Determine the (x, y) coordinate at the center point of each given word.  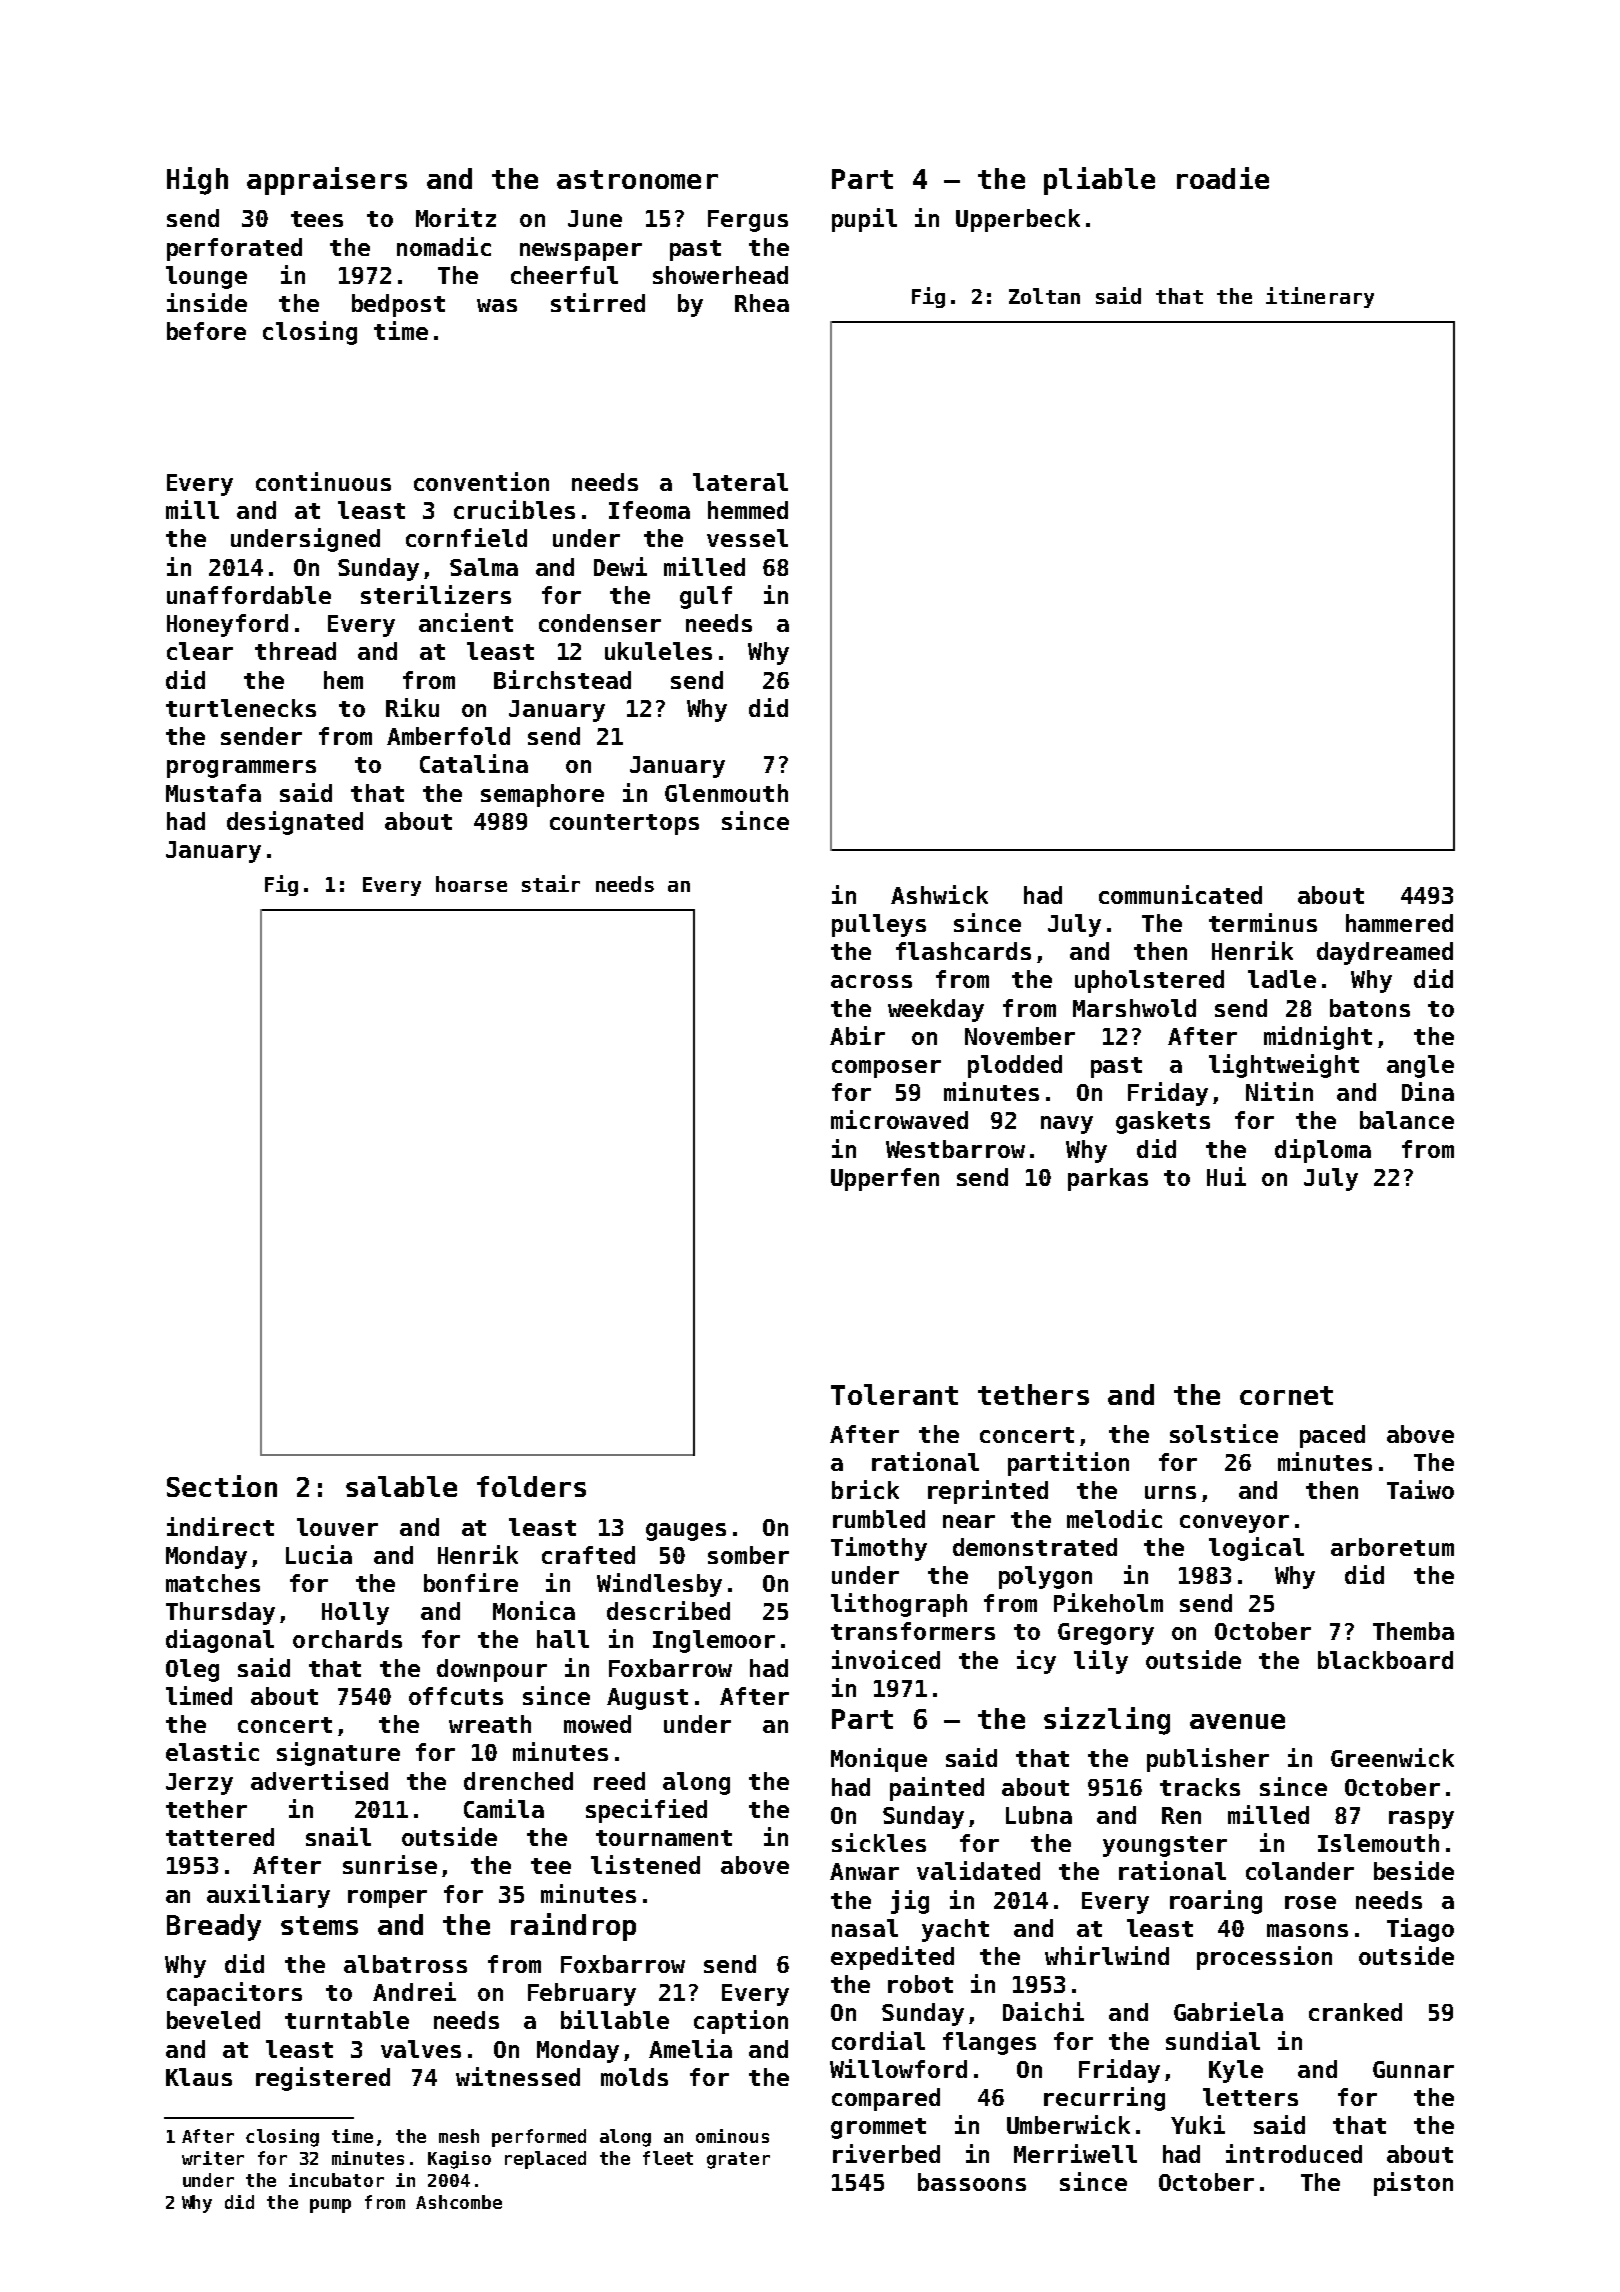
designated (295, 823)
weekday (936, 1010)
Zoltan (1044, 296)
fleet (668, 2158)
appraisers (327, 181)
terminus (1263, 922)
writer (213, 2158)
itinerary (1320, 297)
